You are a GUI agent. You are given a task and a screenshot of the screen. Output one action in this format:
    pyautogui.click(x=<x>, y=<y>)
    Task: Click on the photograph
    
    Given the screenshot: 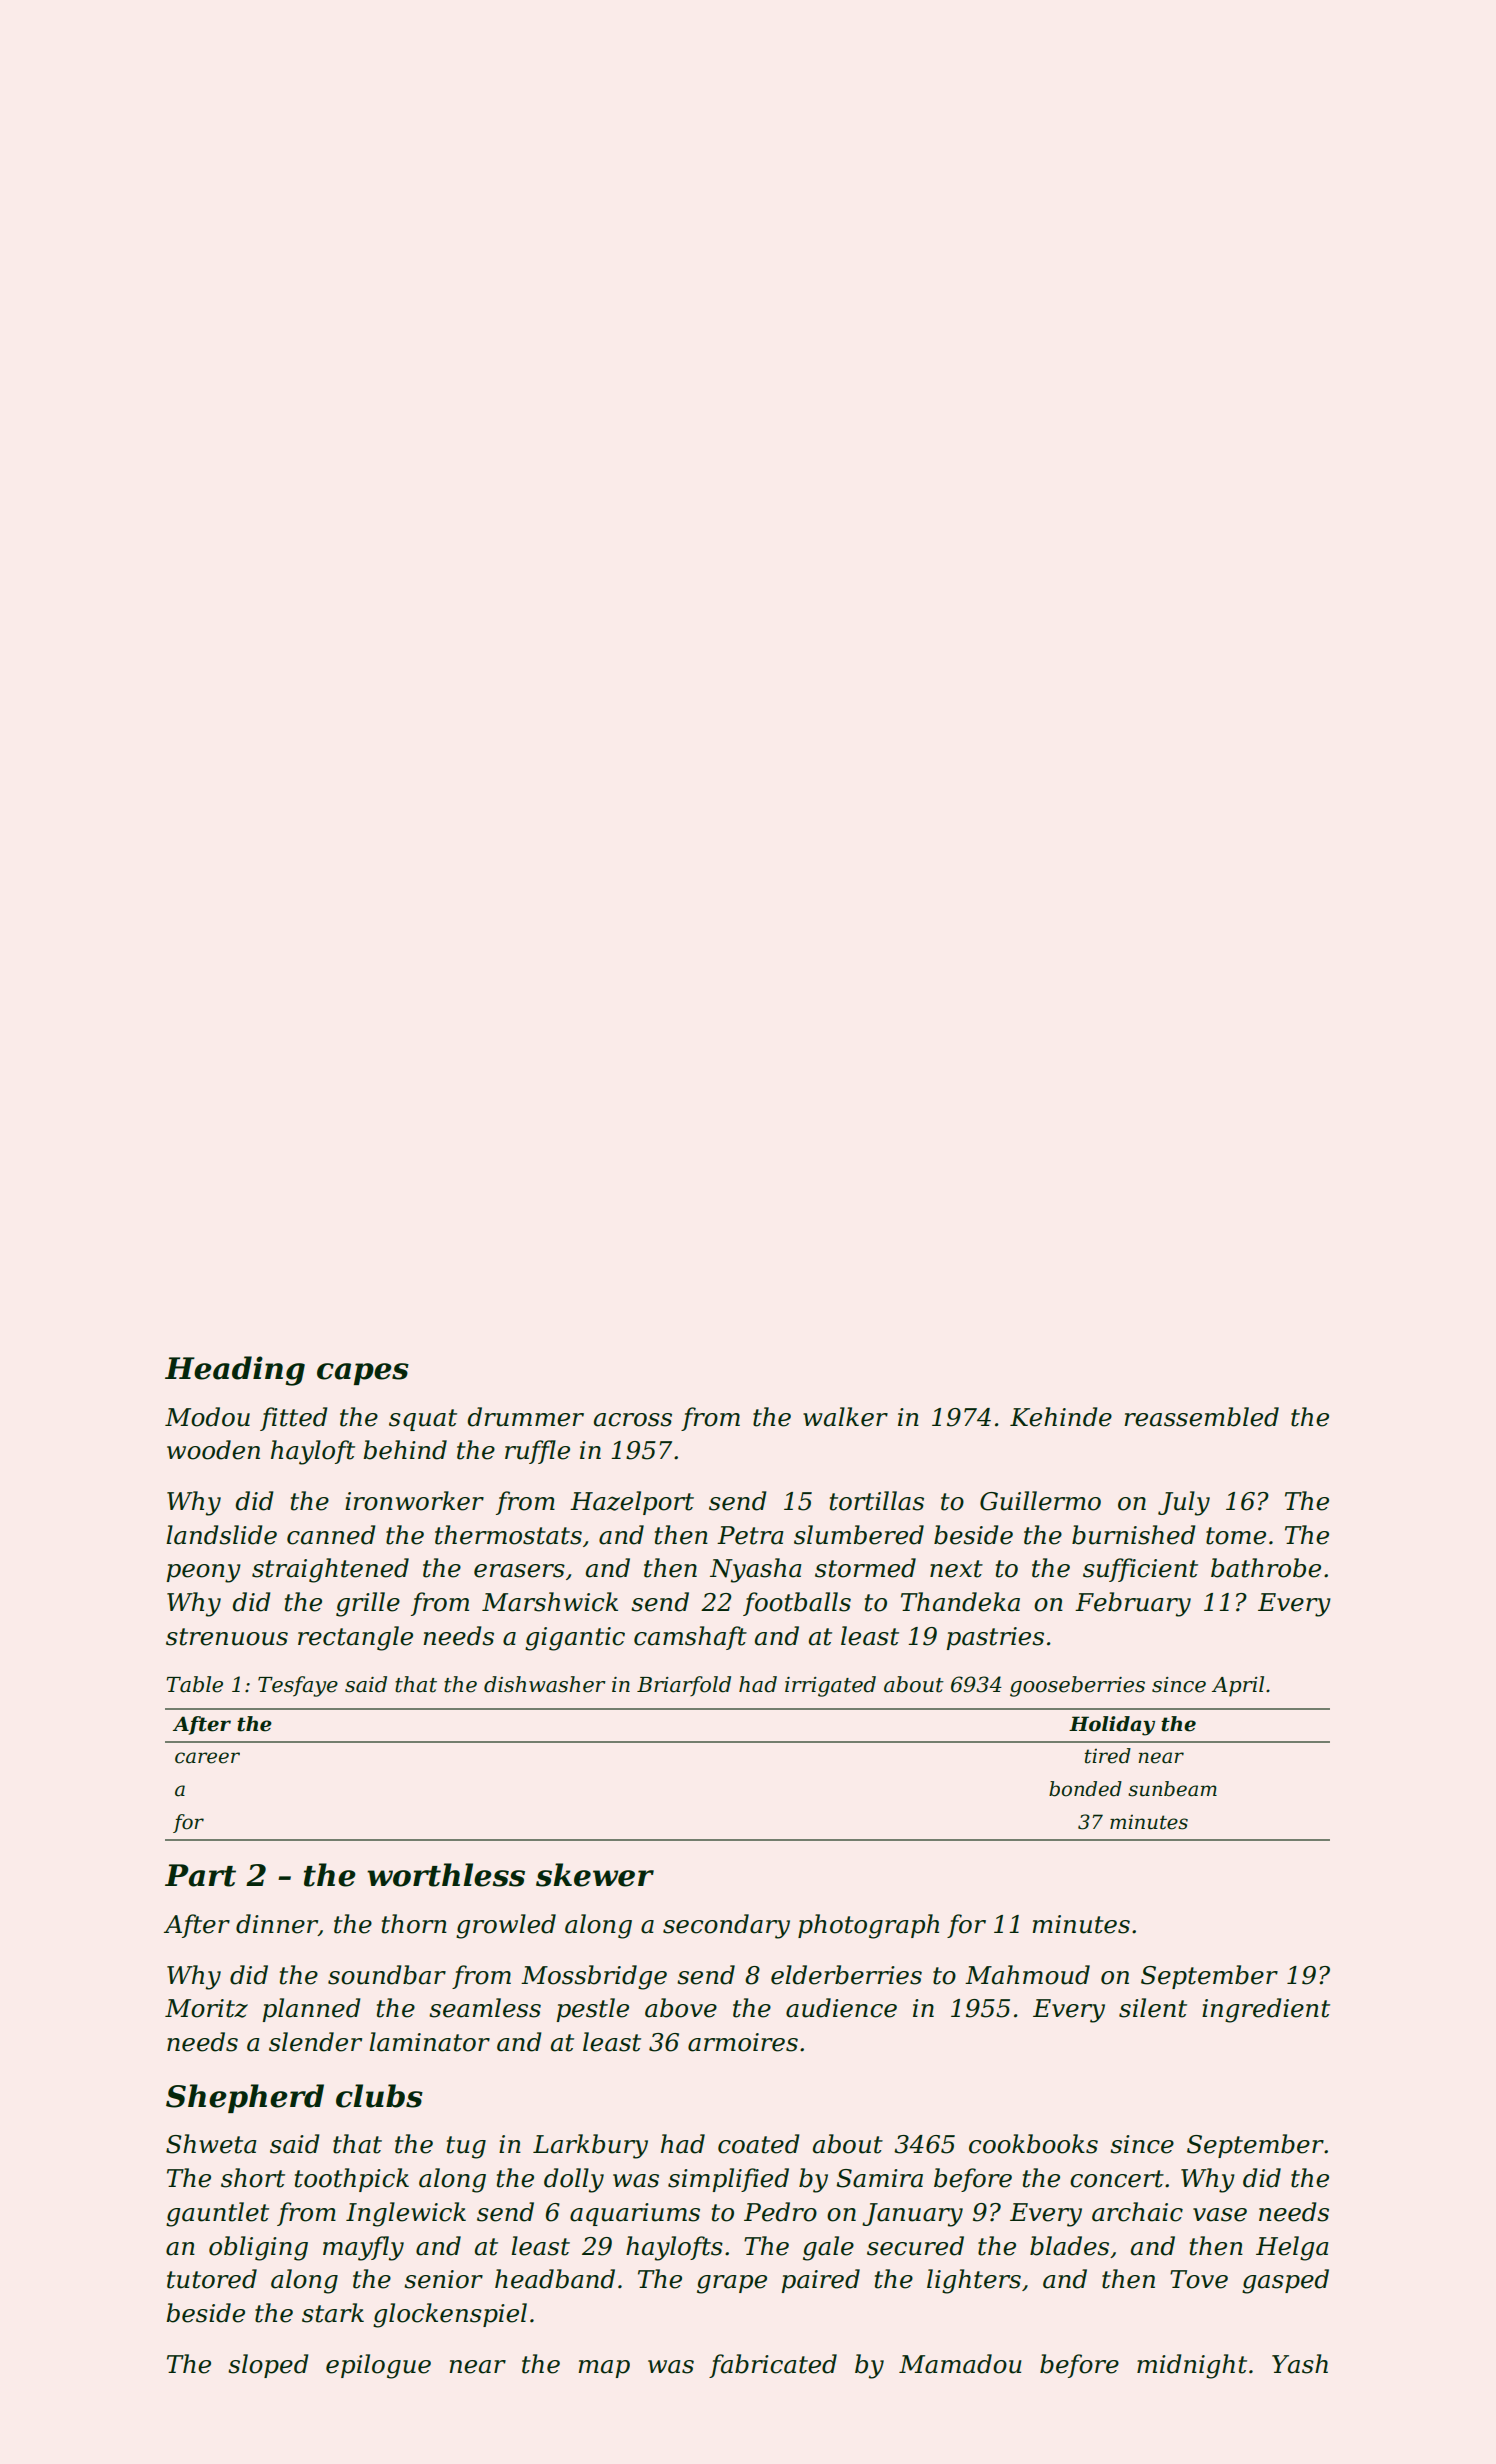 What is the action you would take?
    pyautogui.click(x=868, y=1926)
